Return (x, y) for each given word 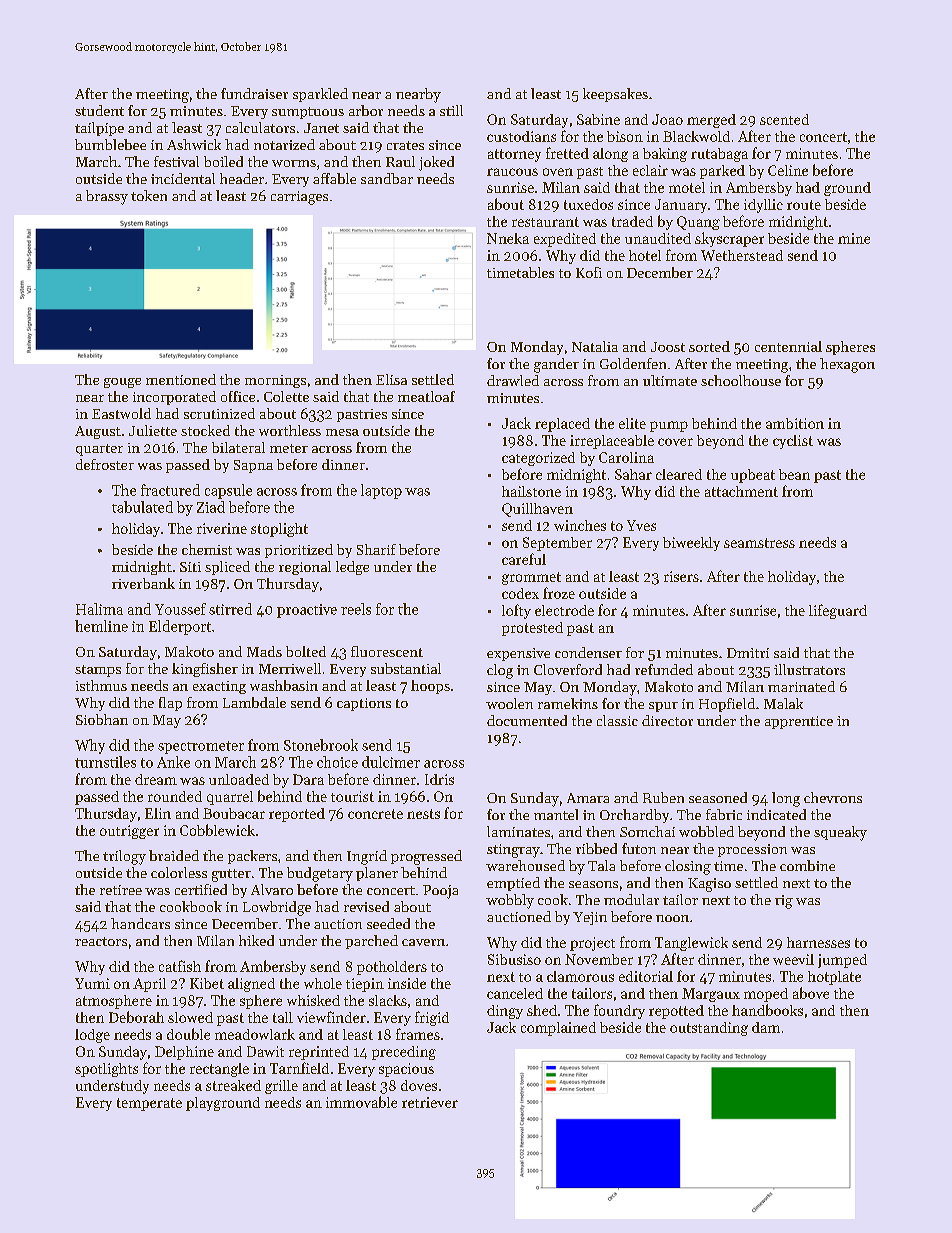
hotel (645, 255)
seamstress (759, 543)
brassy (107, 197)
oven (558, 172)
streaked (233, 1085)
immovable (361, 1102)
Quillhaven (537, 510)
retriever (430, 1102)
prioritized (299, 551)
